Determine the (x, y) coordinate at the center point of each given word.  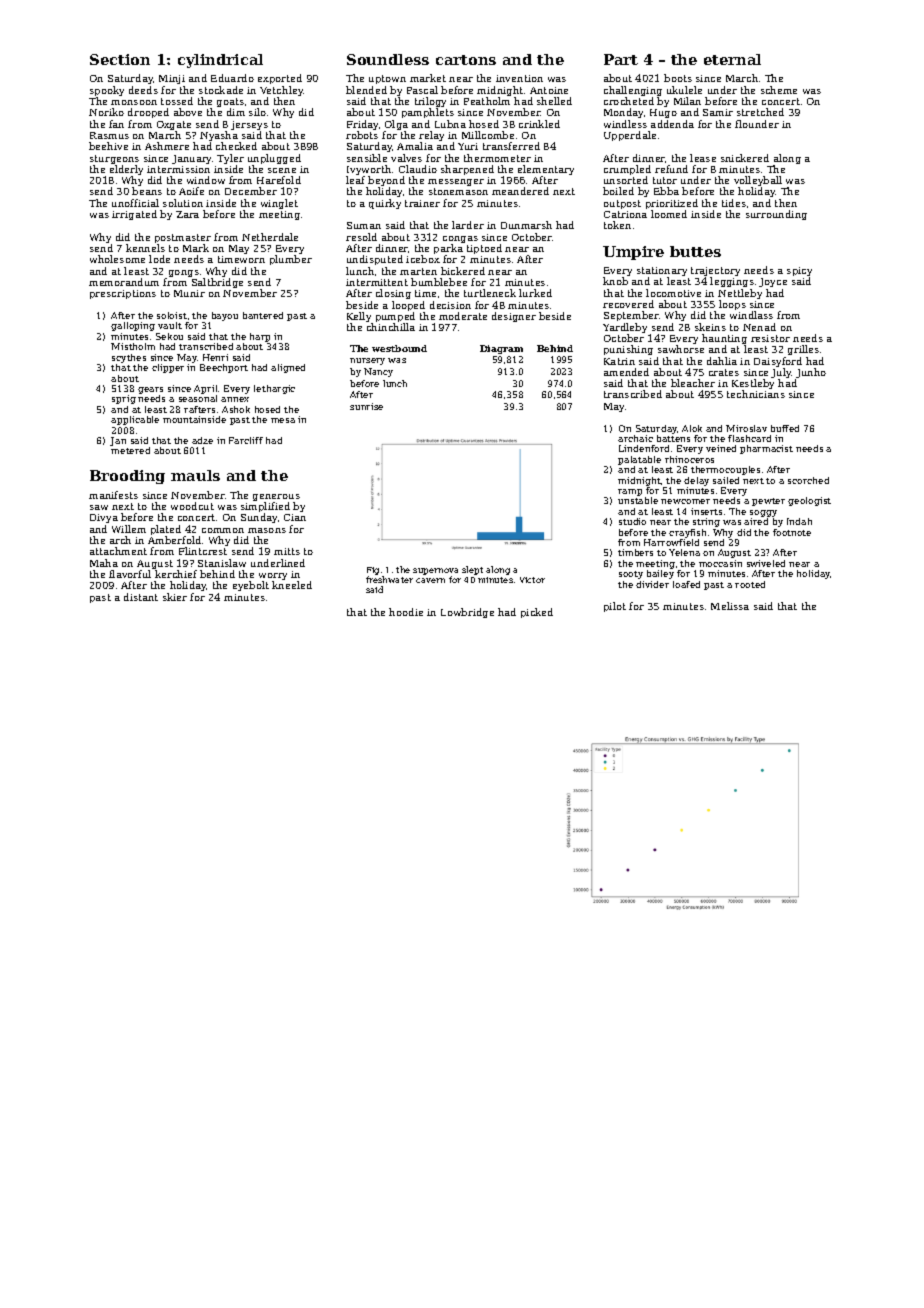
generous (276, 497)
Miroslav (746, 428)
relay (431, 136)
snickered (745, 158)
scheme (779, 90)
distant (141, 597)
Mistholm (133, 346)
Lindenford (644, 448)
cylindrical (220, 61)
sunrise (366, 406)
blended (366, 90)
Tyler (230, 159)
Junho (811, 373)
